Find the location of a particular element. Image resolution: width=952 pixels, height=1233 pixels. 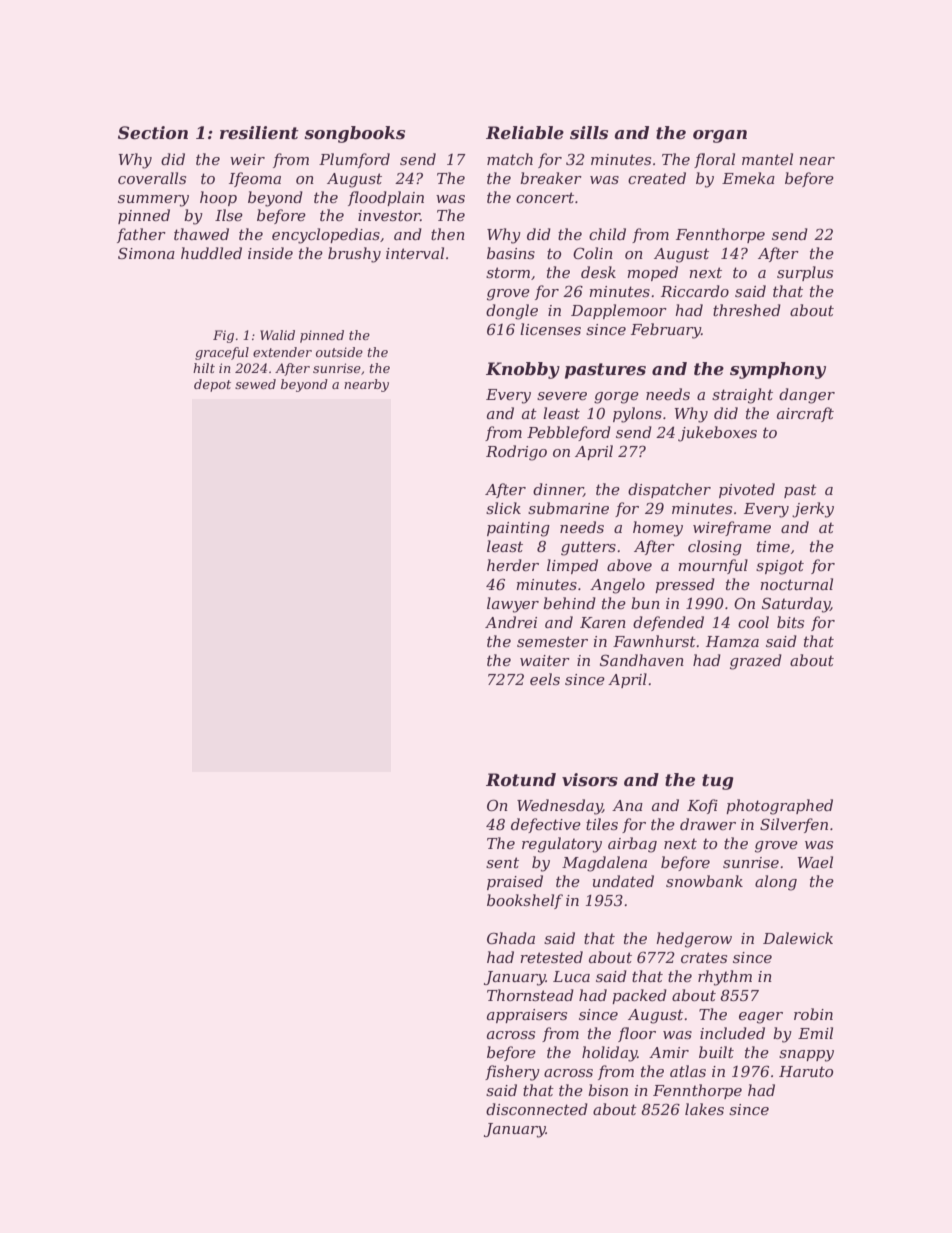

Reliable is located at coordinates (525, 132).
